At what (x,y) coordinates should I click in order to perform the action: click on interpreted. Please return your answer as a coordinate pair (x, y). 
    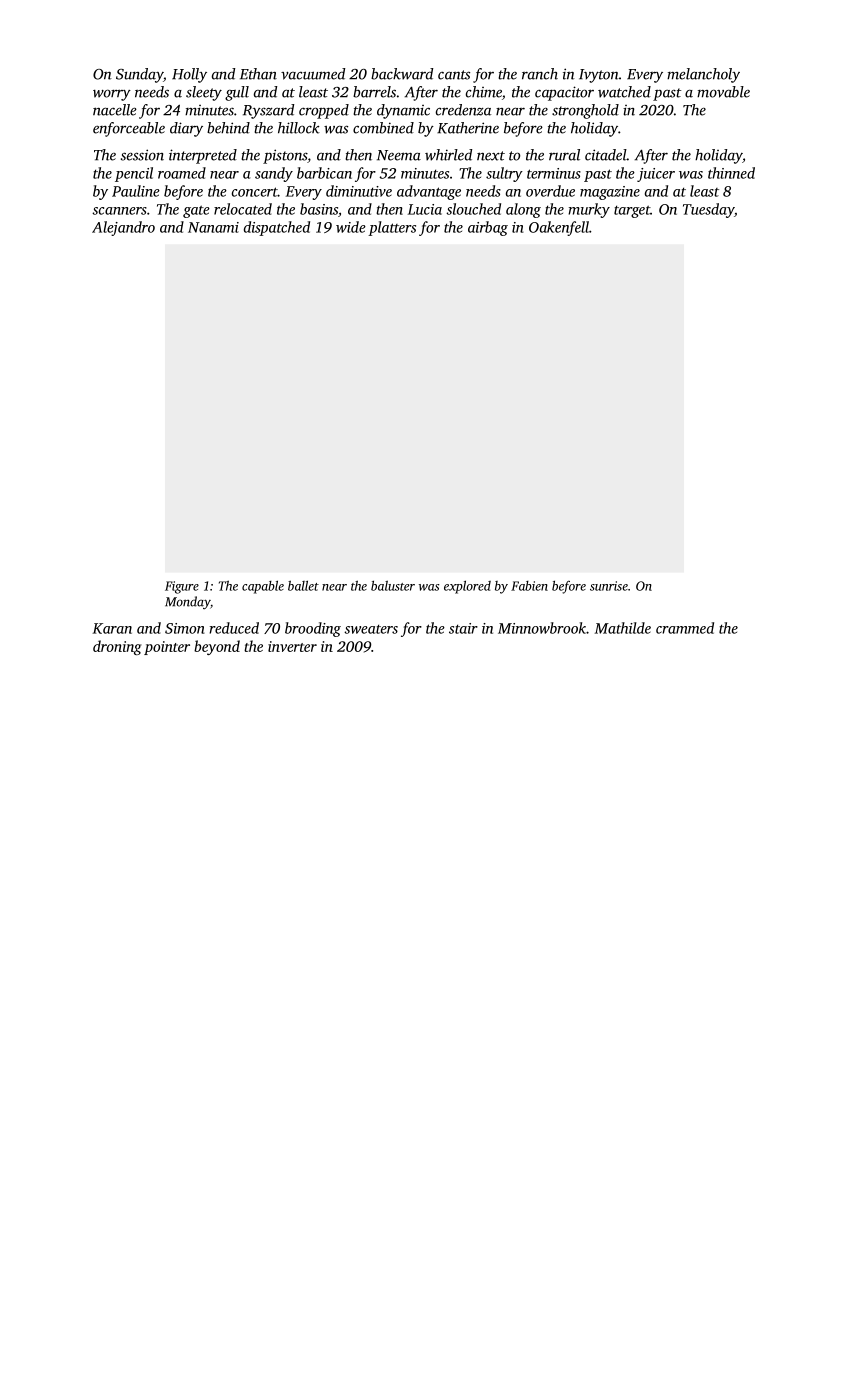
    Looking at the image, I should click on (203, 156).
